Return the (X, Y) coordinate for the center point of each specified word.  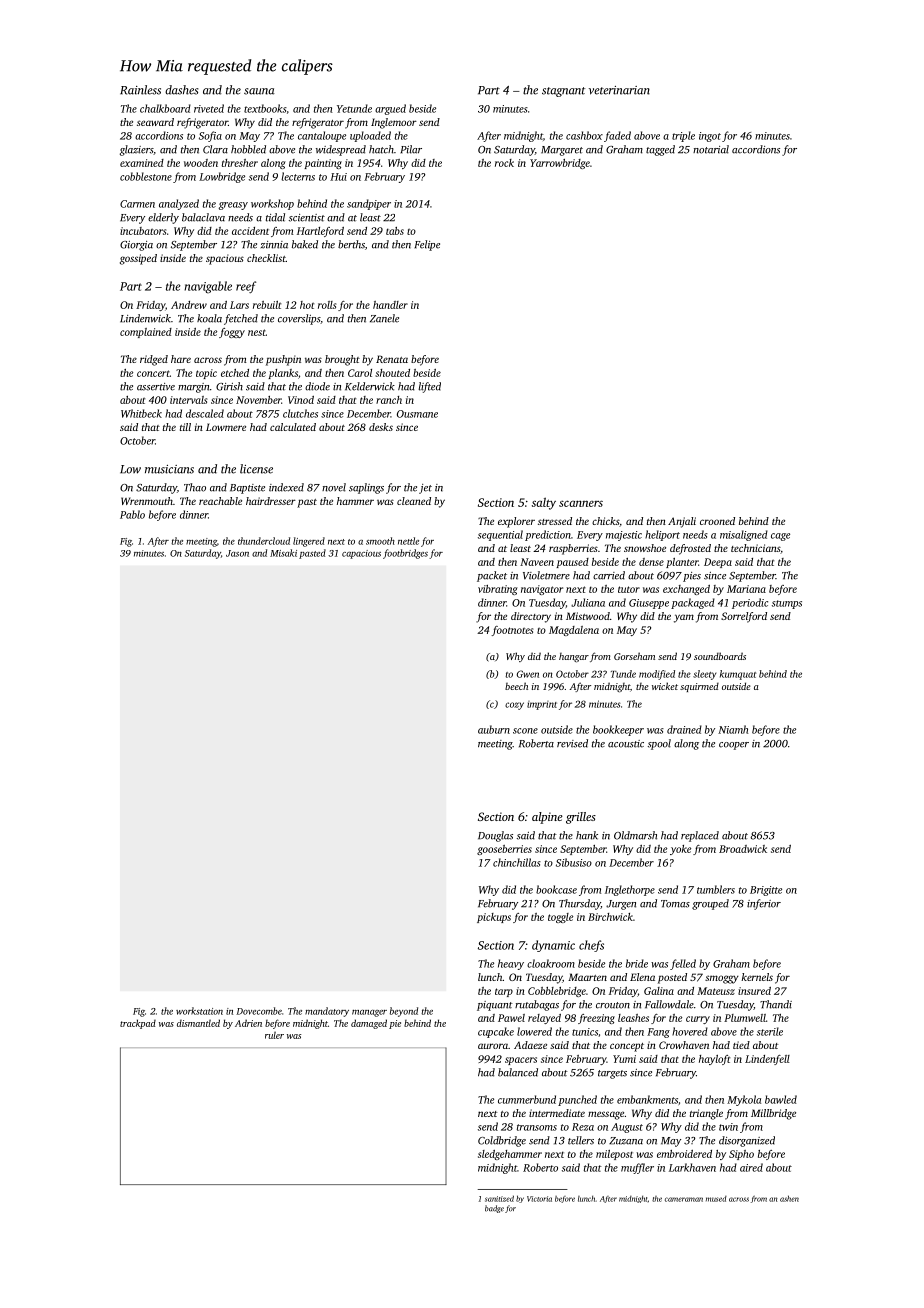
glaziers (136, 150)
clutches (300, 413)
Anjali (682, 522)
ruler (274, 1035)
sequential (500, 535)
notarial (711, 149)
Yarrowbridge (560, 164)
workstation (199, 1011)
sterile (770, 1031)
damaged (369, 1024)
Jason (237, 553)
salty (544, 503)
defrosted (690, 549)
